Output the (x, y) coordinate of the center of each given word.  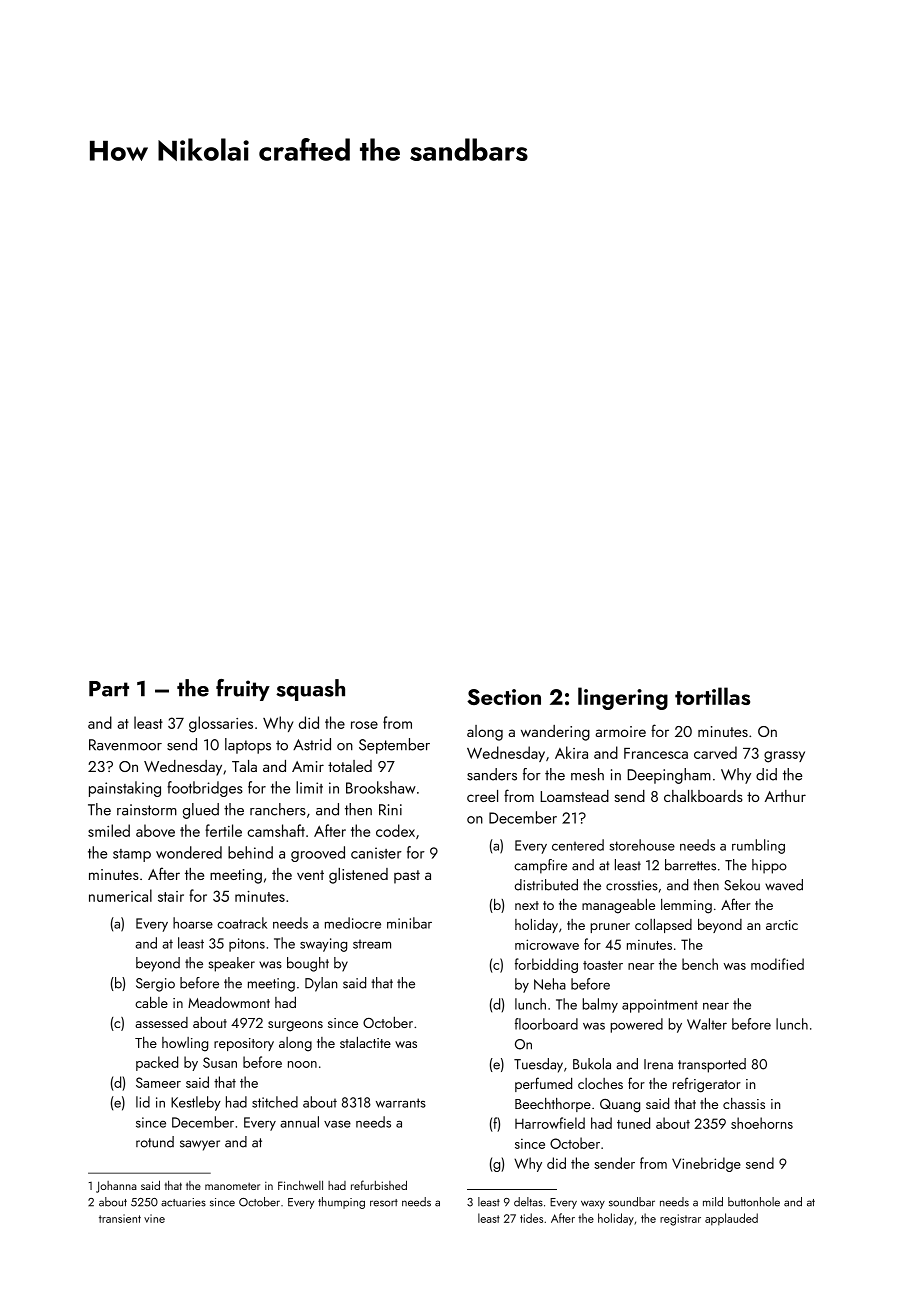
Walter (707, 1024)
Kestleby (196, 1103)
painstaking (125, 789)
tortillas (712, 696)
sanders (492, 774)
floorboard (546, 1024)
